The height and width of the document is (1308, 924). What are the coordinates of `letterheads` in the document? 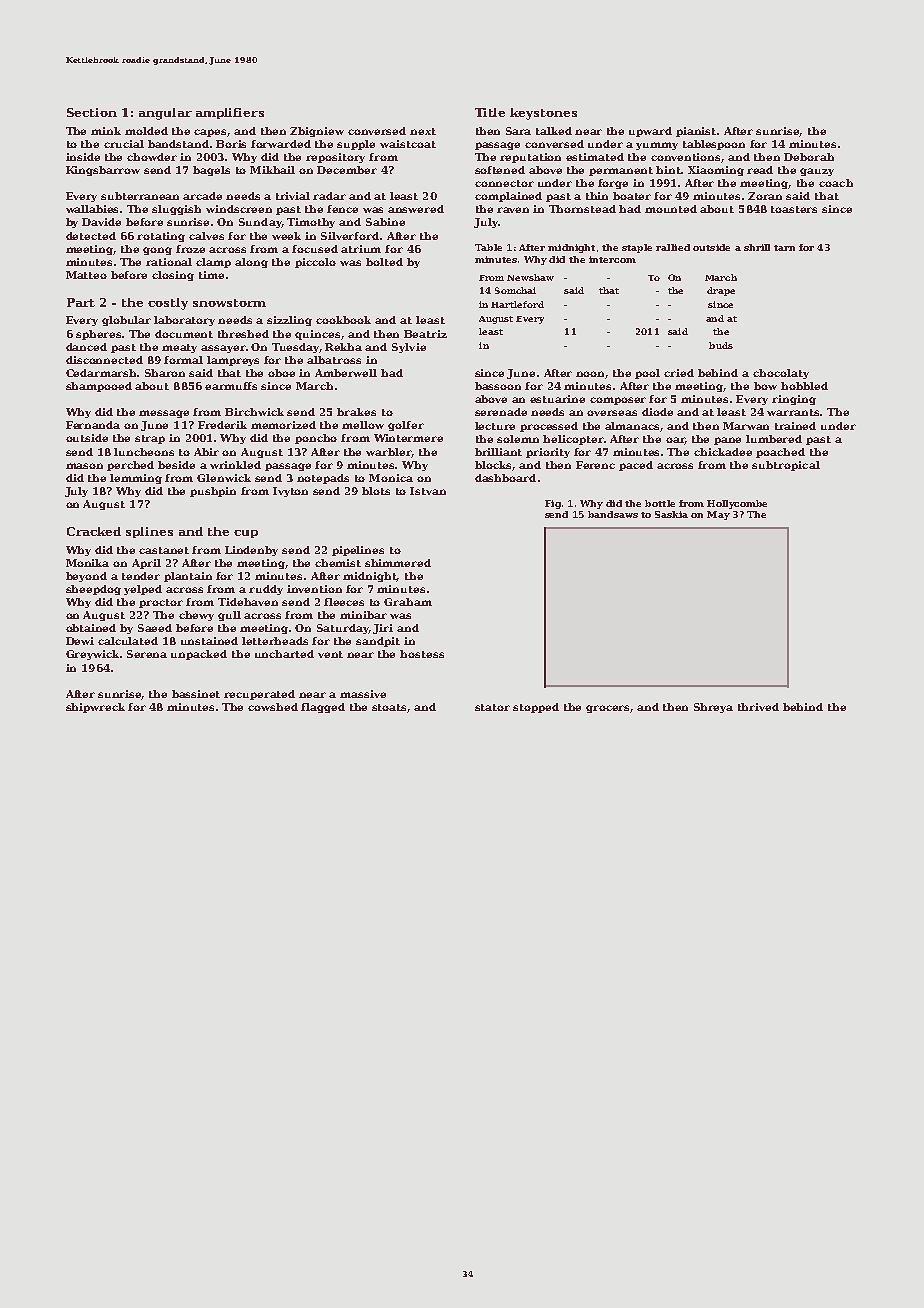 It's located at (275, 641).
